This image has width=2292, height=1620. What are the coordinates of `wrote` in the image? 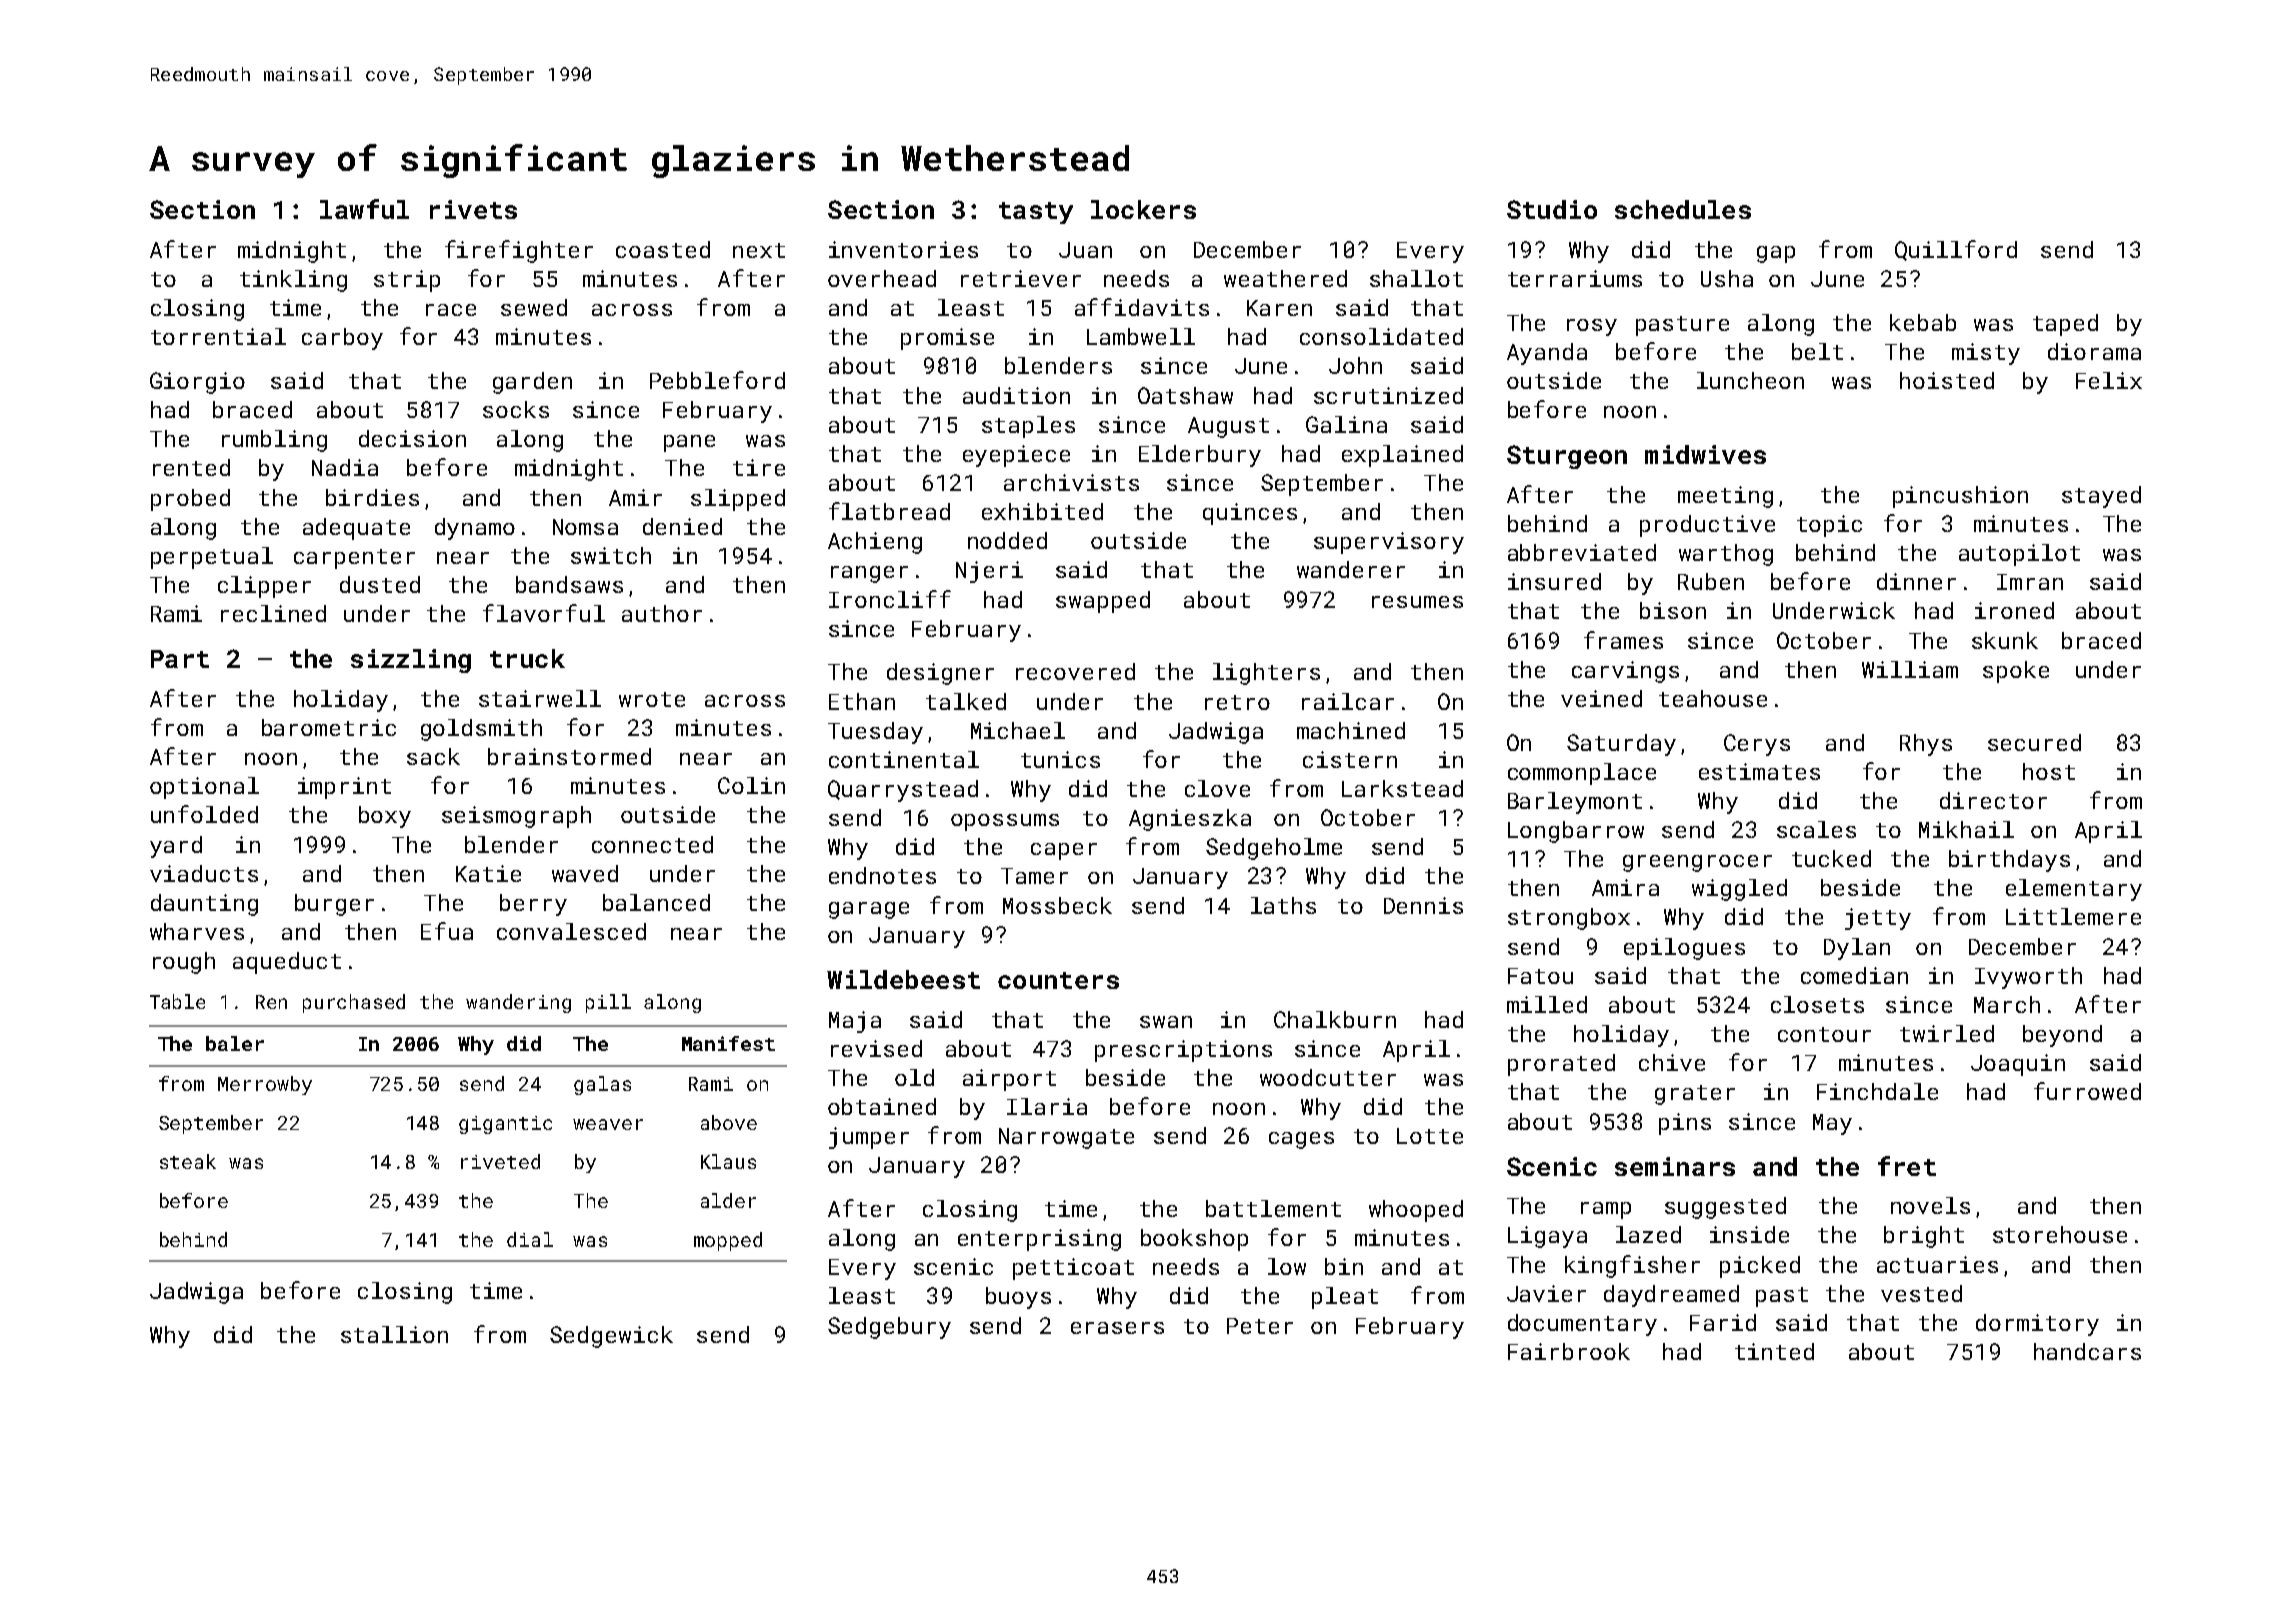 It's located at (652, 699).
